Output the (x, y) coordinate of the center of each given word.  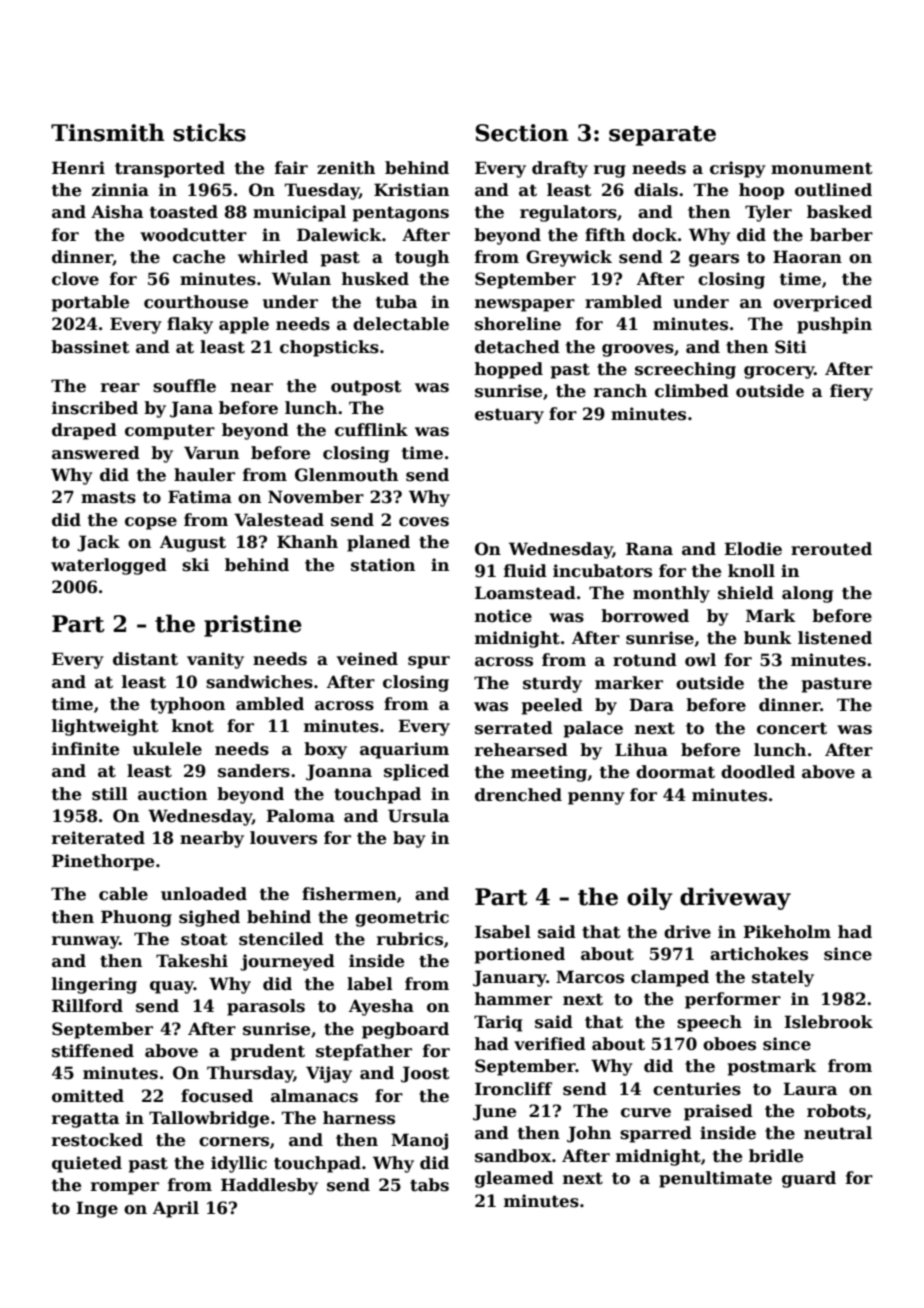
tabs (429, 1185)
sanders (254, 771)
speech (709, 1023)
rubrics (410, 939)
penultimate (715, 1179)
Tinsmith (108, 132)
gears (714, 260)
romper (125, 1188)
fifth (605, 235)
